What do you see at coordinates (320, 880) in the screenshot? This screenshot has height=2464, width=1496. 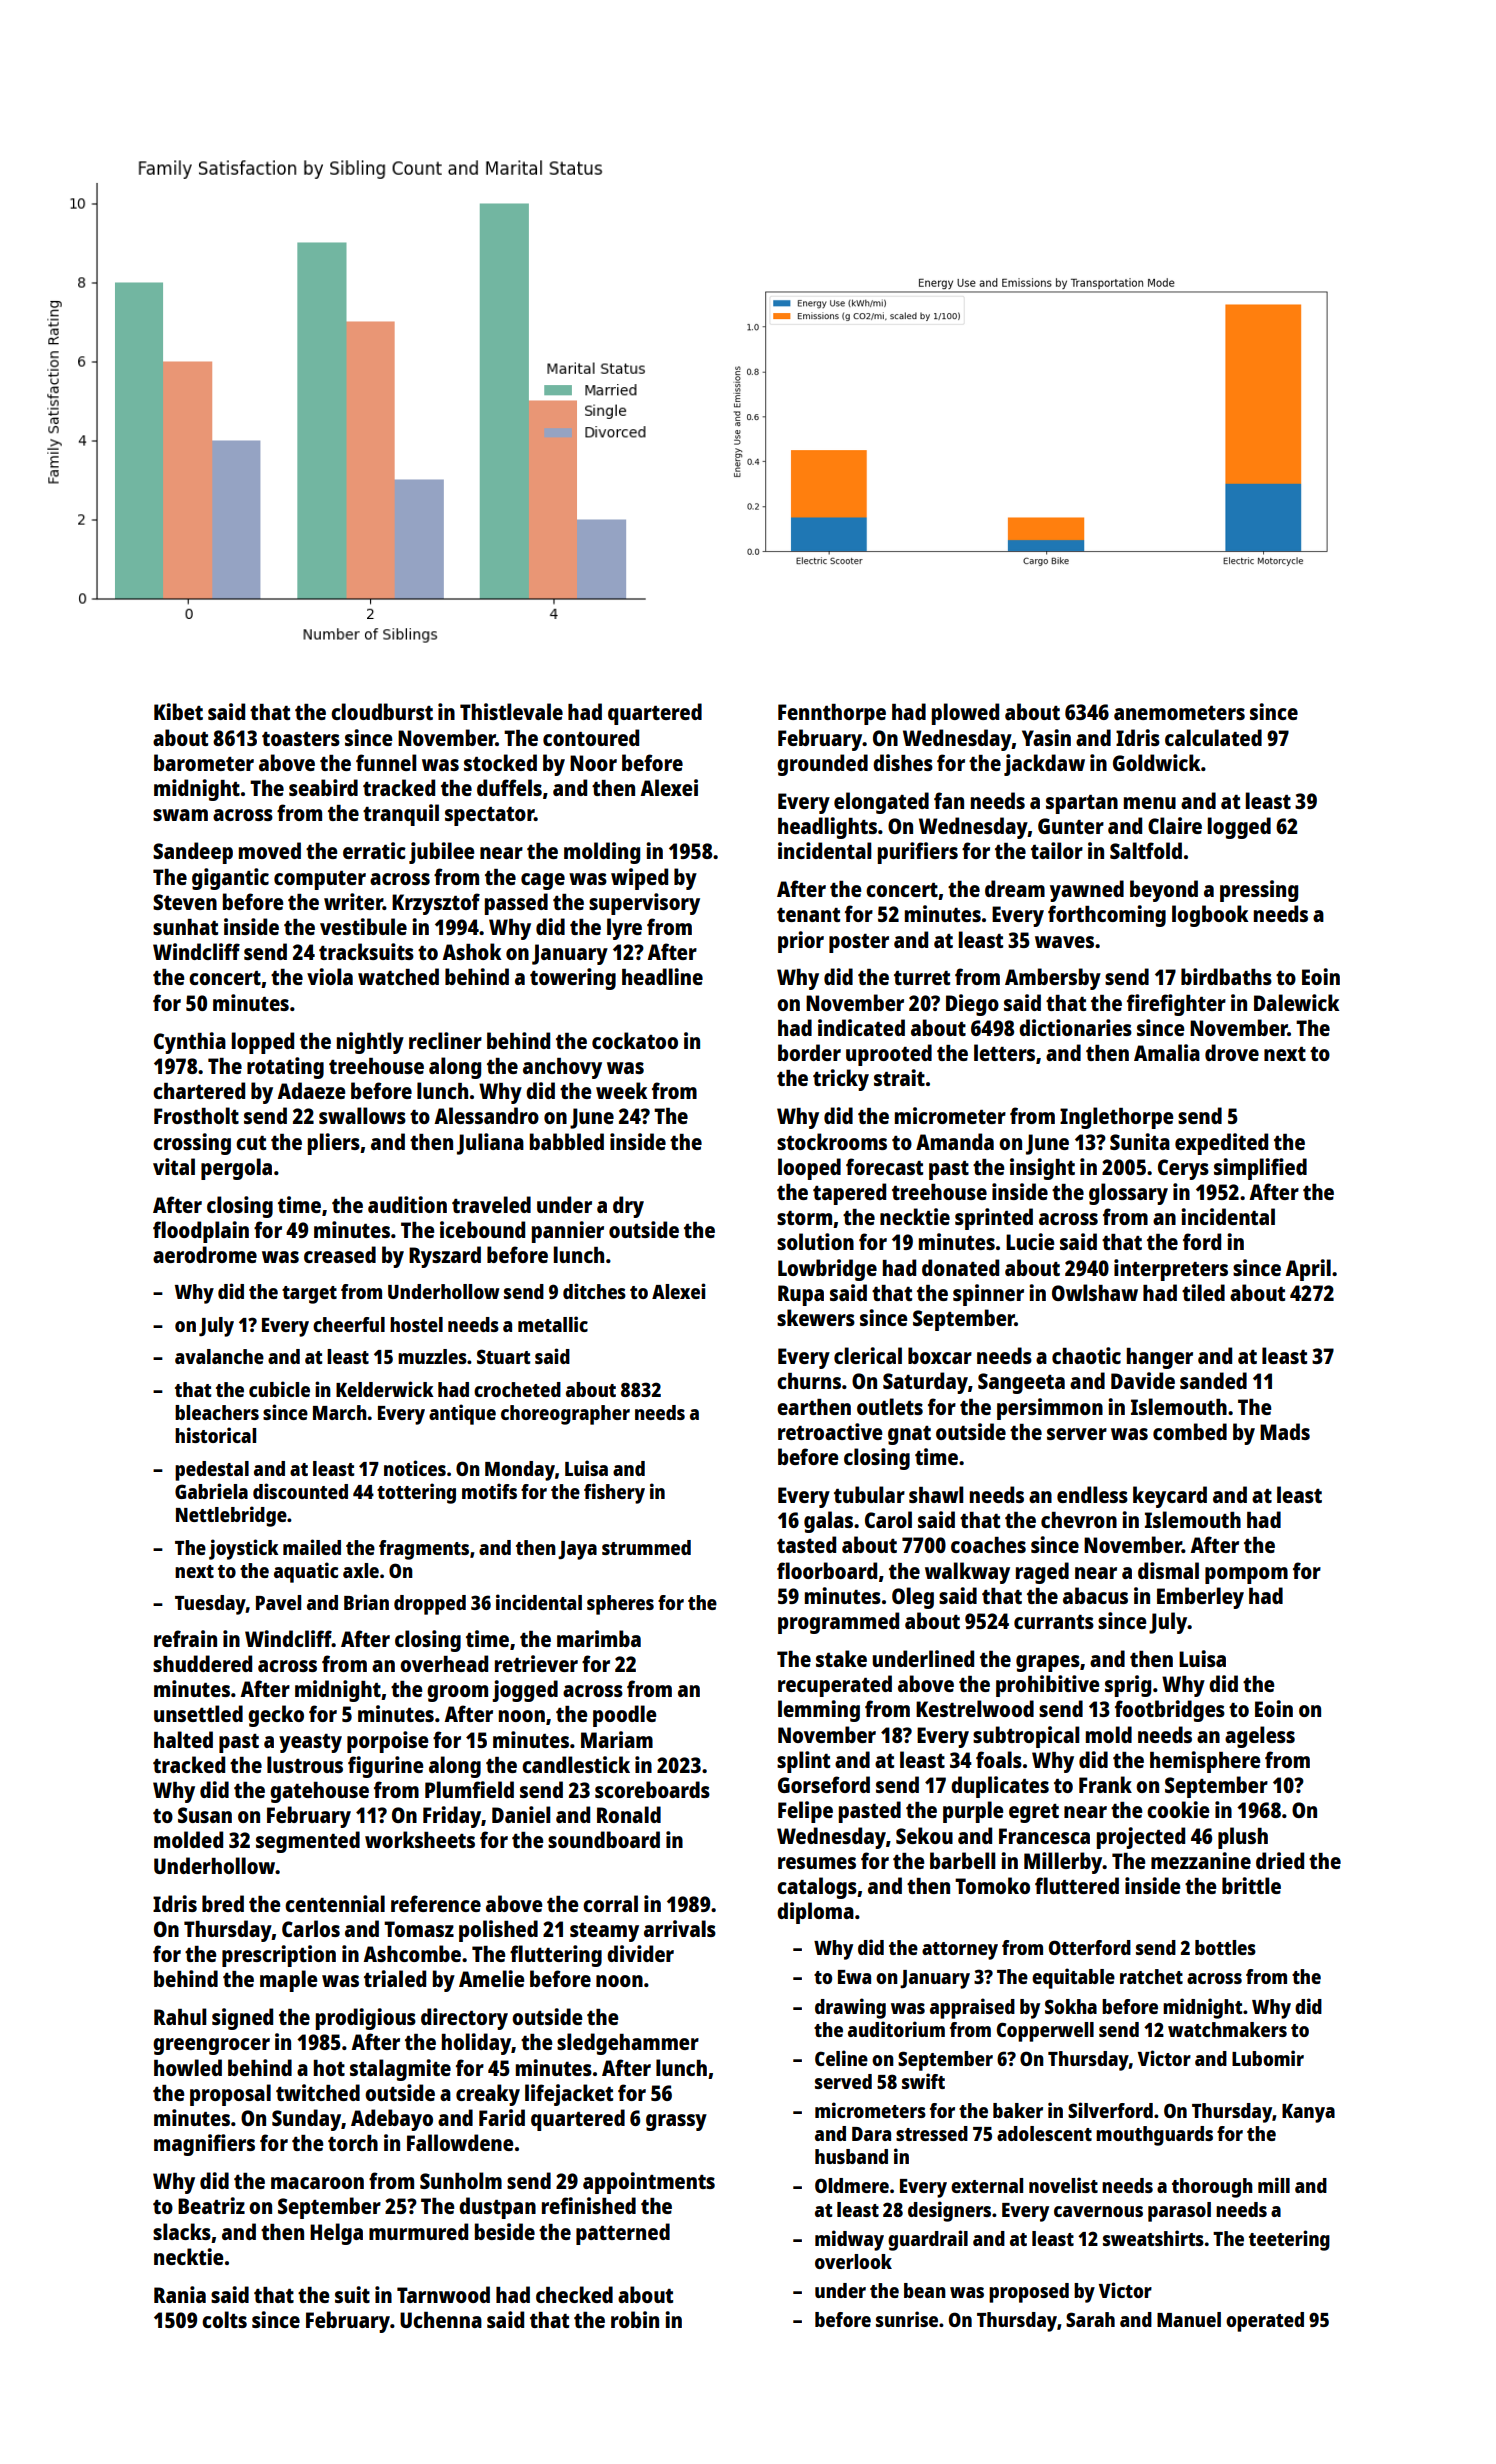 I see `computer` at bounding box center [320, 880].
